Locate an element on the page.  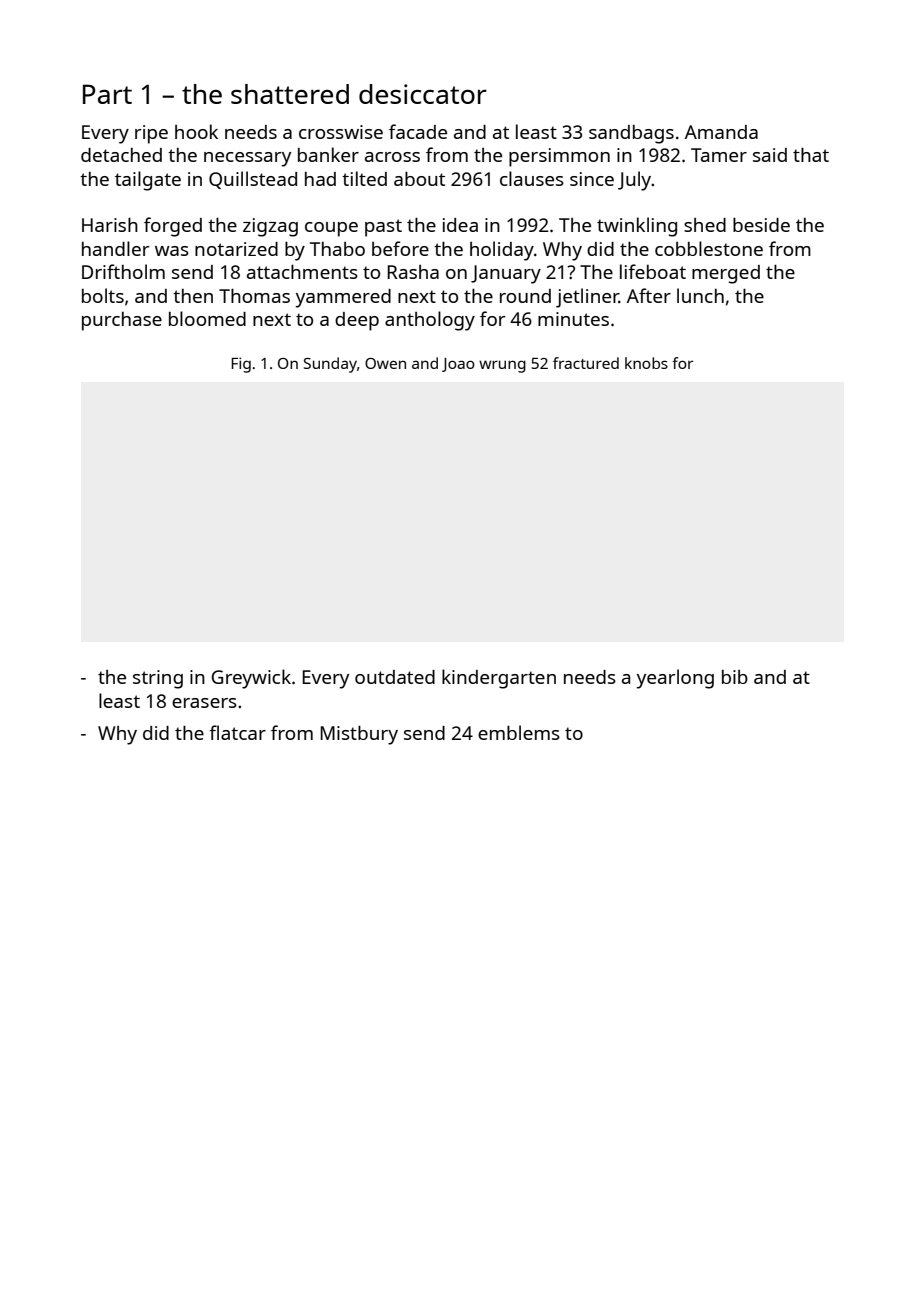
flatcar is located at coordinates (237, 732).
